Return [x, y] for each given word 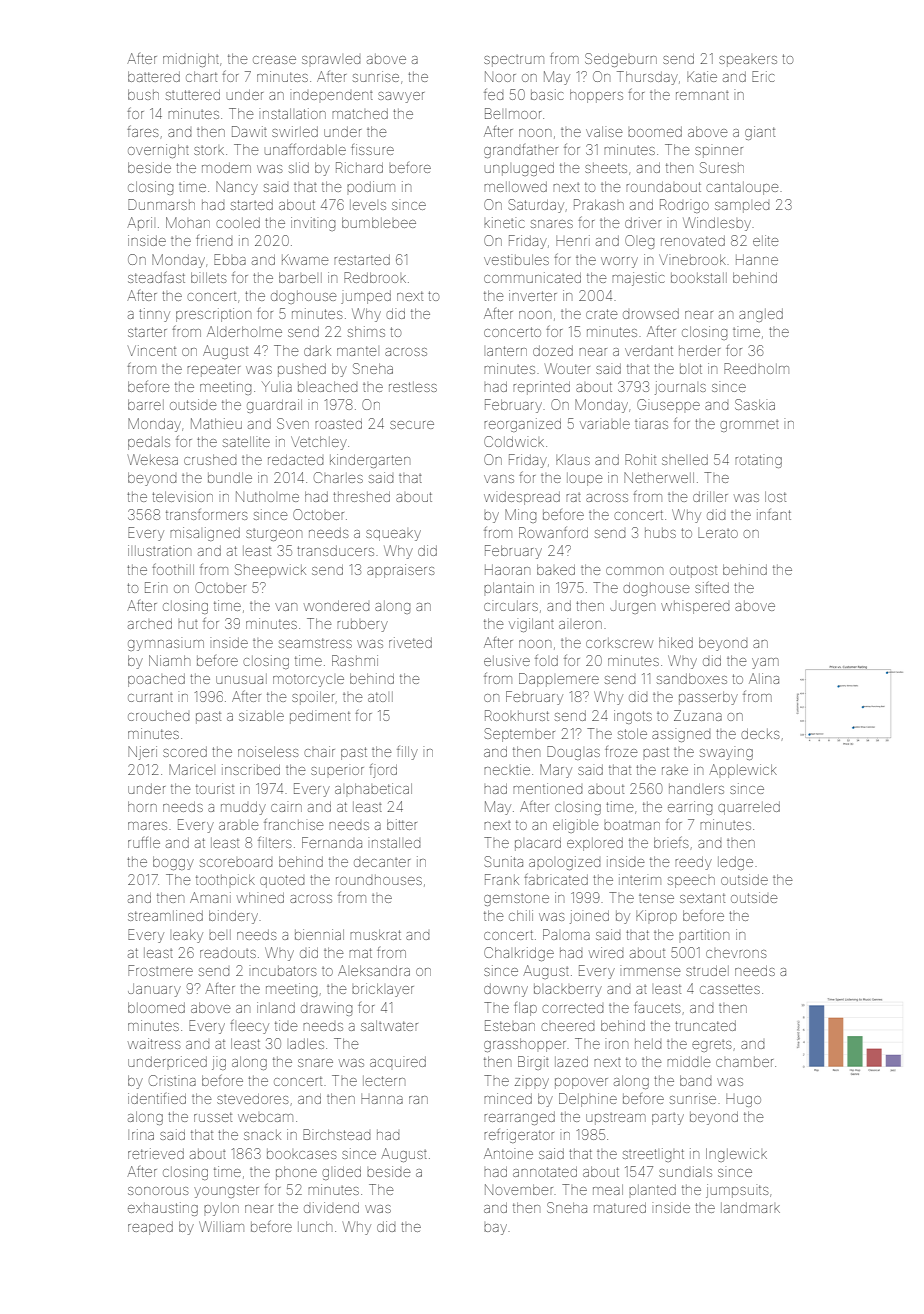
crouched [159, 716]
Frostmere [160, 970]
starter [147, 332]
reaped [150, 1228]
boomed [655, 132]
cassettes [730, 989]
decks [760, 734]
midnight [191, 60]
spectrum [514, 61]
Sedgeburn [621, 60]
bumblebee [379, 222]
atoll [380, 697]
